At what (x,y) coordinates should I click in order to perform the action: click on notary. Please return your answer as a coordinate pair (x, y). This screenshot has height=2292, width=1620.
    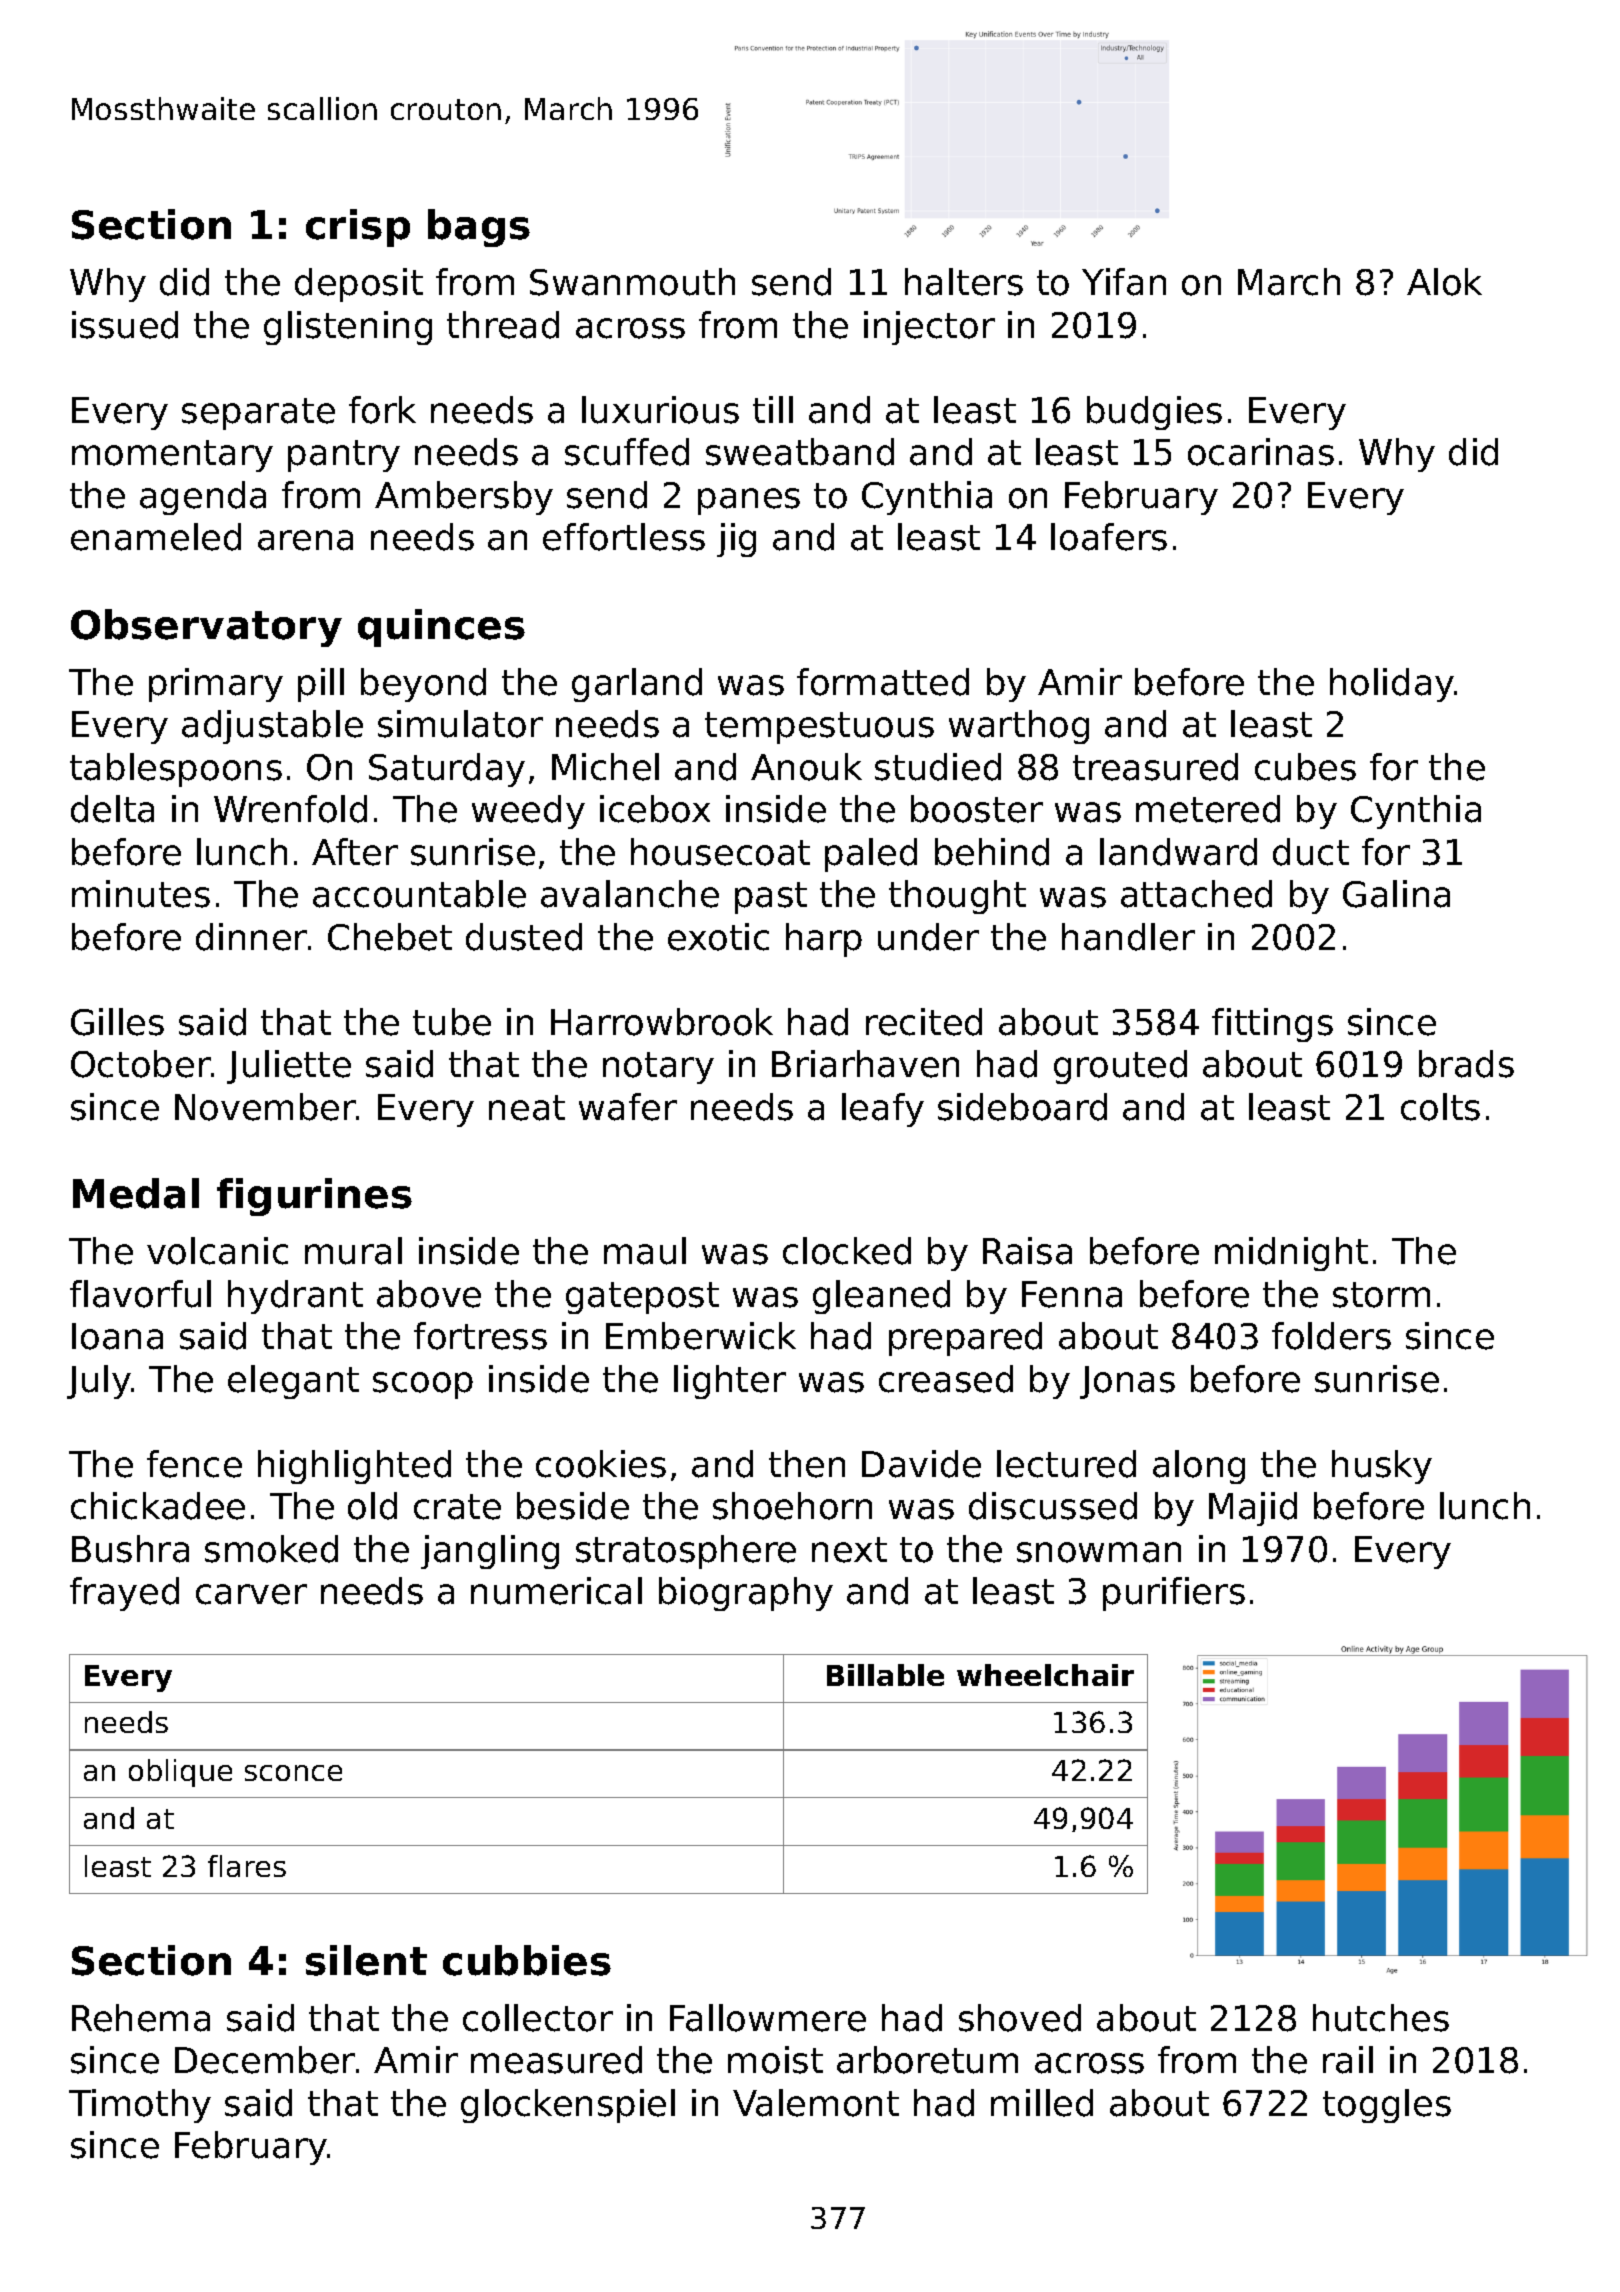
    Looking at the image, I should click on (658, 1068).
